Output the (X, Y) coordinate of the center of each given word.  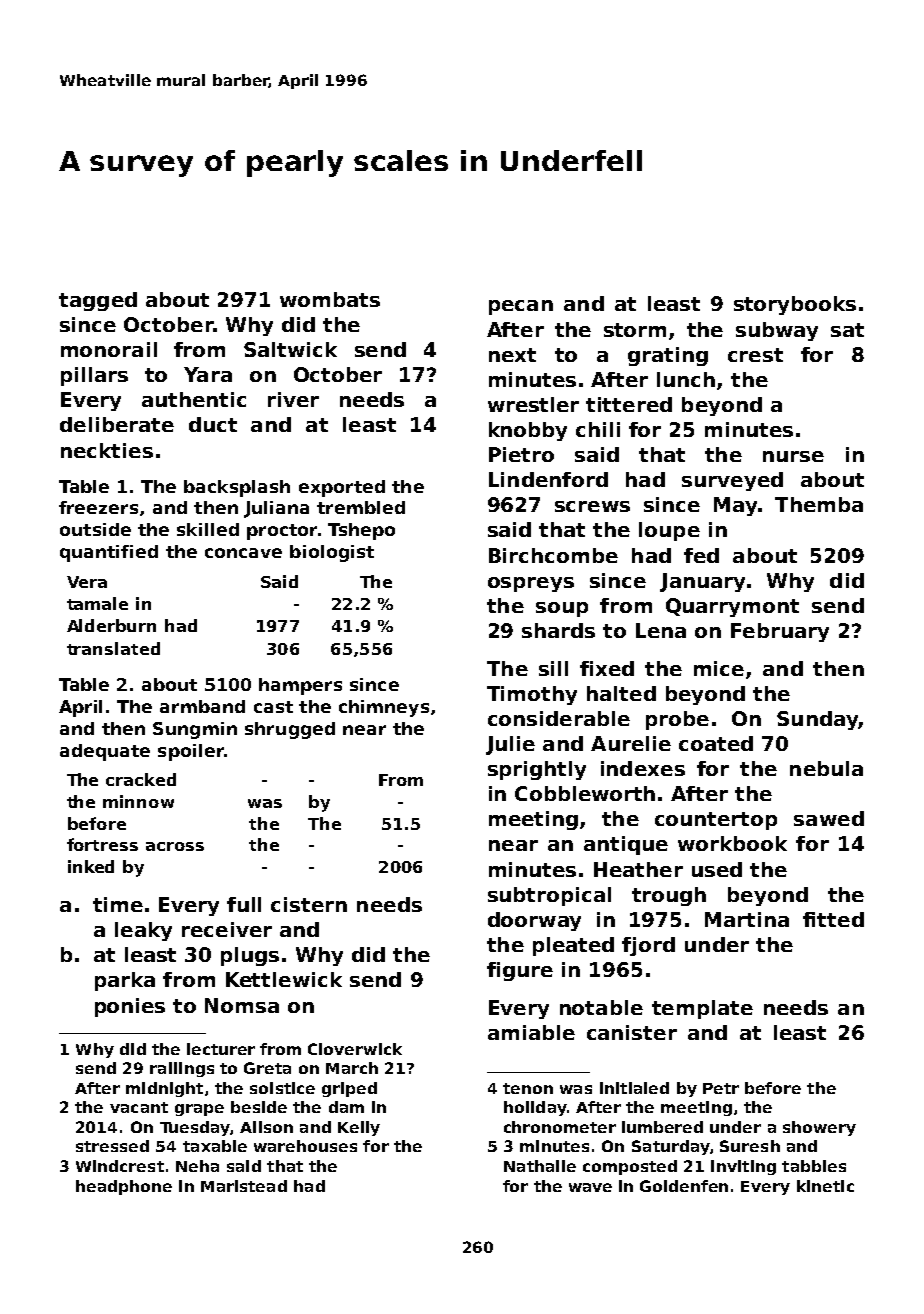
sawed (829, 818)
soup (562, 609)
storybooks (795, 305)
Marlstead (244, 1186)
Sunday (817, 720)
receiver (227, 929)
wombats (330, 299)
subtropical (549, 896)
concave (243, 553)
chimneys (384, 708)
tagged (98, 301)
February (780, 632)
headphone (124, 1187)
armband (202, 706)
